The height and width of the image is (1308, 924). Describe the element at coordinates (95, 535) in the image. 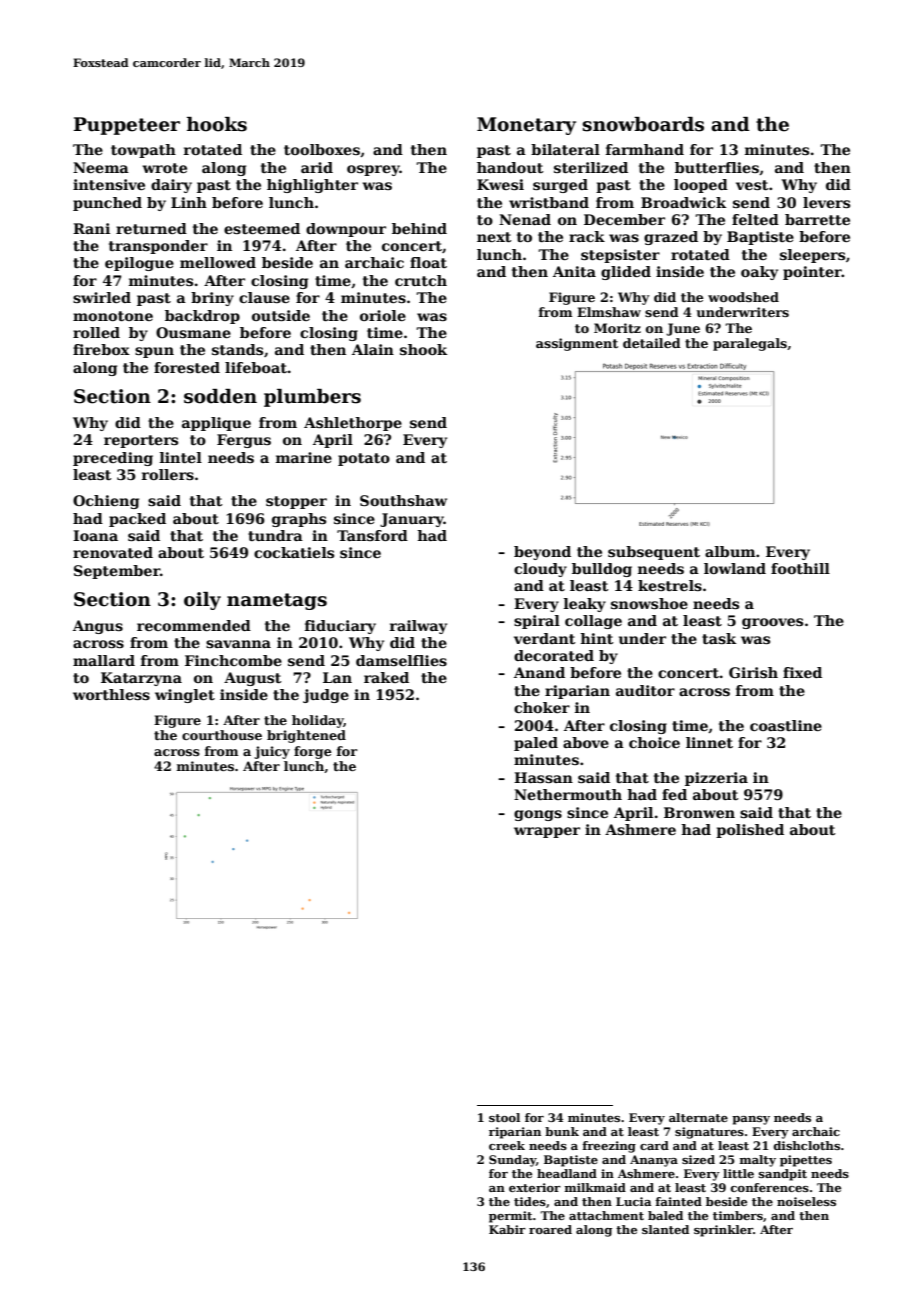

I see `Ioana` at that location.
